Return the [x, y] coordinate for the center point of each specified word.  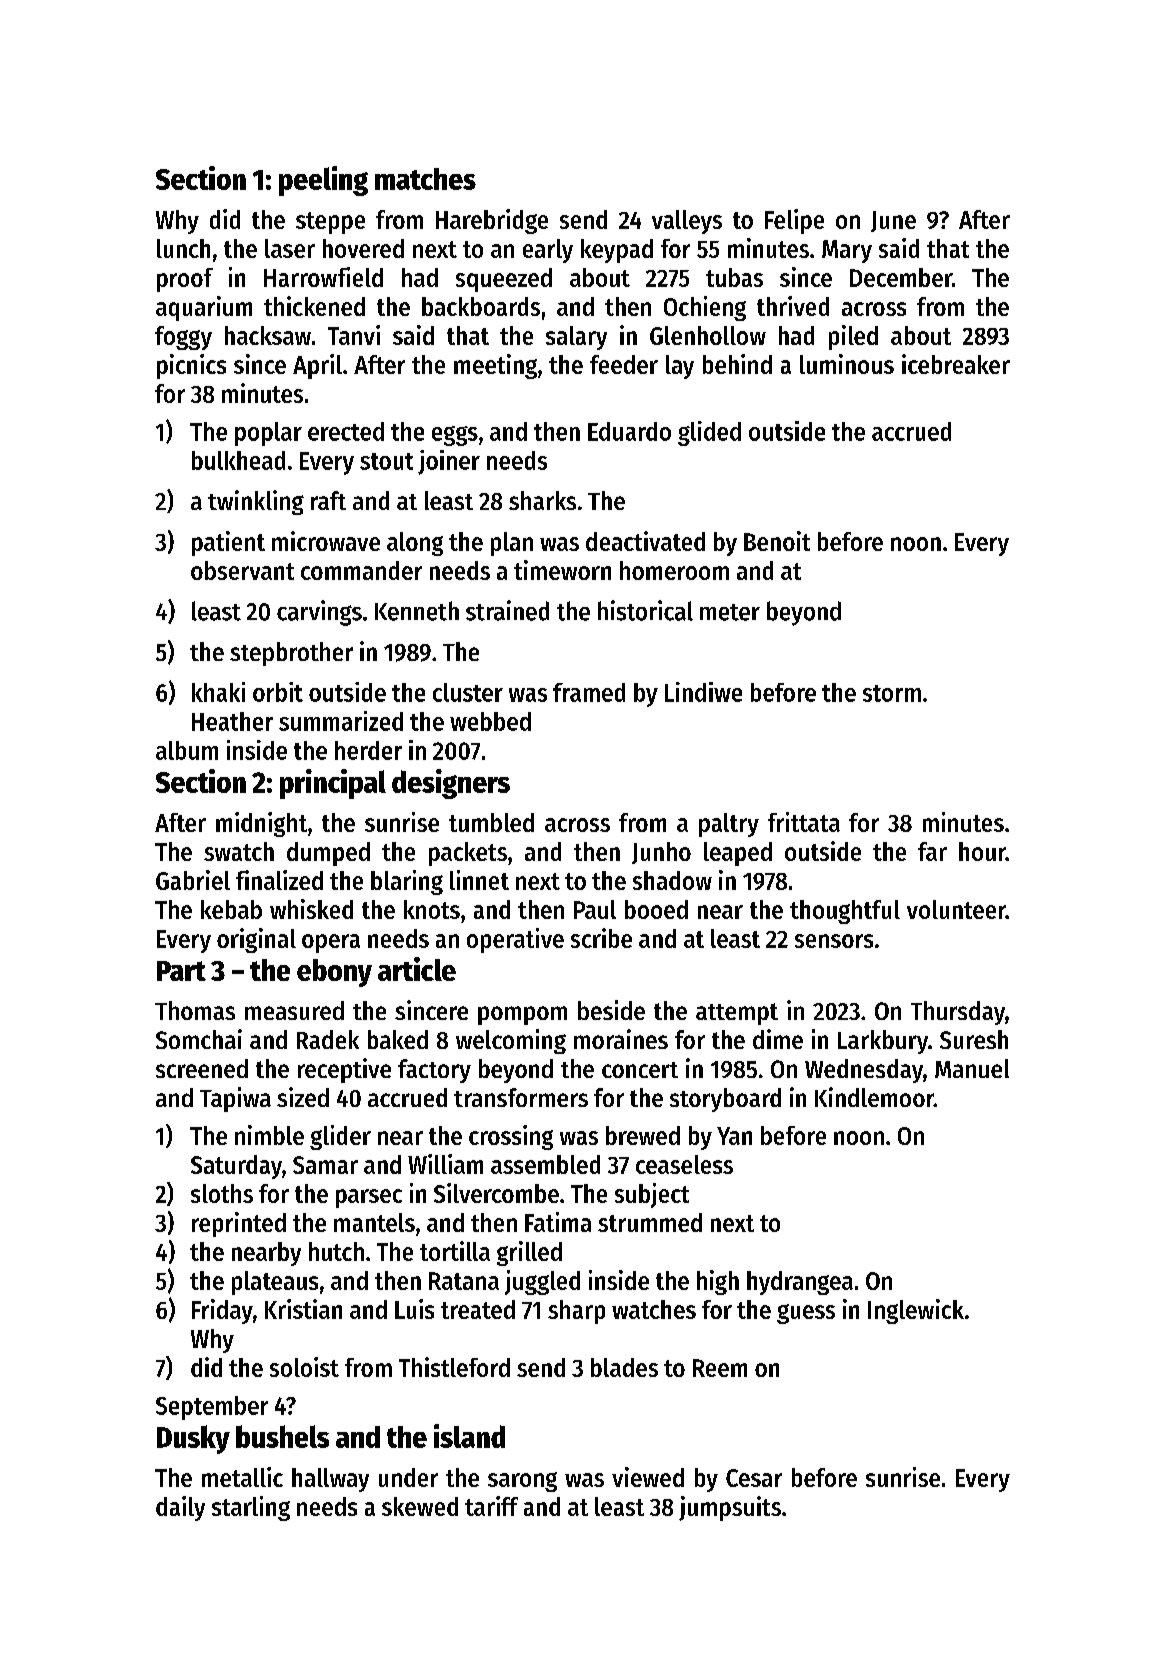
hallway [330, 1480]
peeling [323, 181]
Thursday [958, 1013]
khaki [218, 692]
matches [425, 179]
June [893, 221]
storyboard [725, 1100]
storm [892, 693]
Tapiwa [235, 1099]
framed [589, 692]
